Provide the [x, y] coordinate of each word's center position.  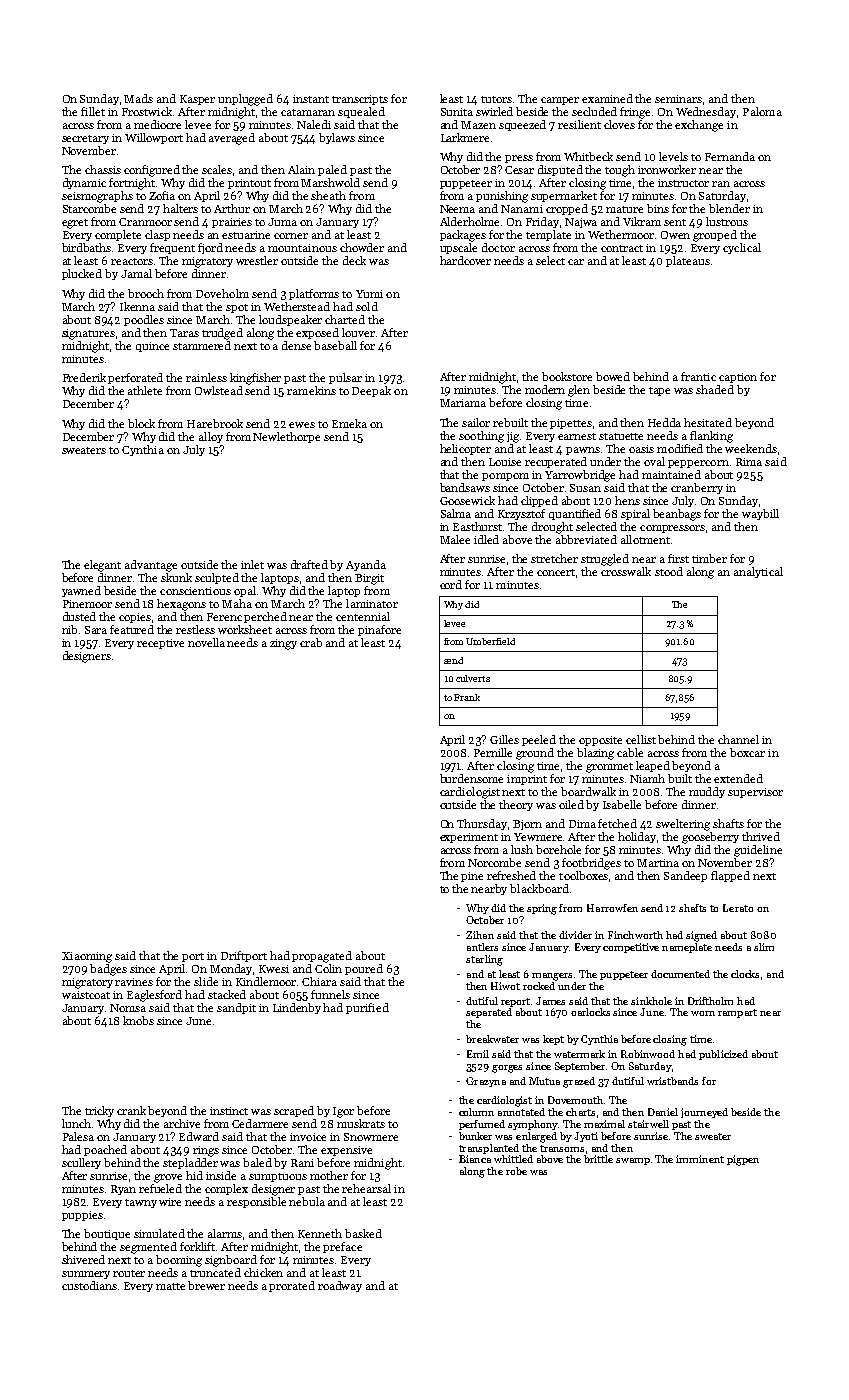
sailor [476, 422]
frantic [698, 376]
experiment [469, 838]
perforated [135, 378]
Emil [478, 1054]
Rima [749, 462]
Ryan [123, 1190]
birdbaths [86, 247]
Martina [658, 863]
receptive [160, 644]
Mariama [463, 403]
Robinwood [648, 1054]
